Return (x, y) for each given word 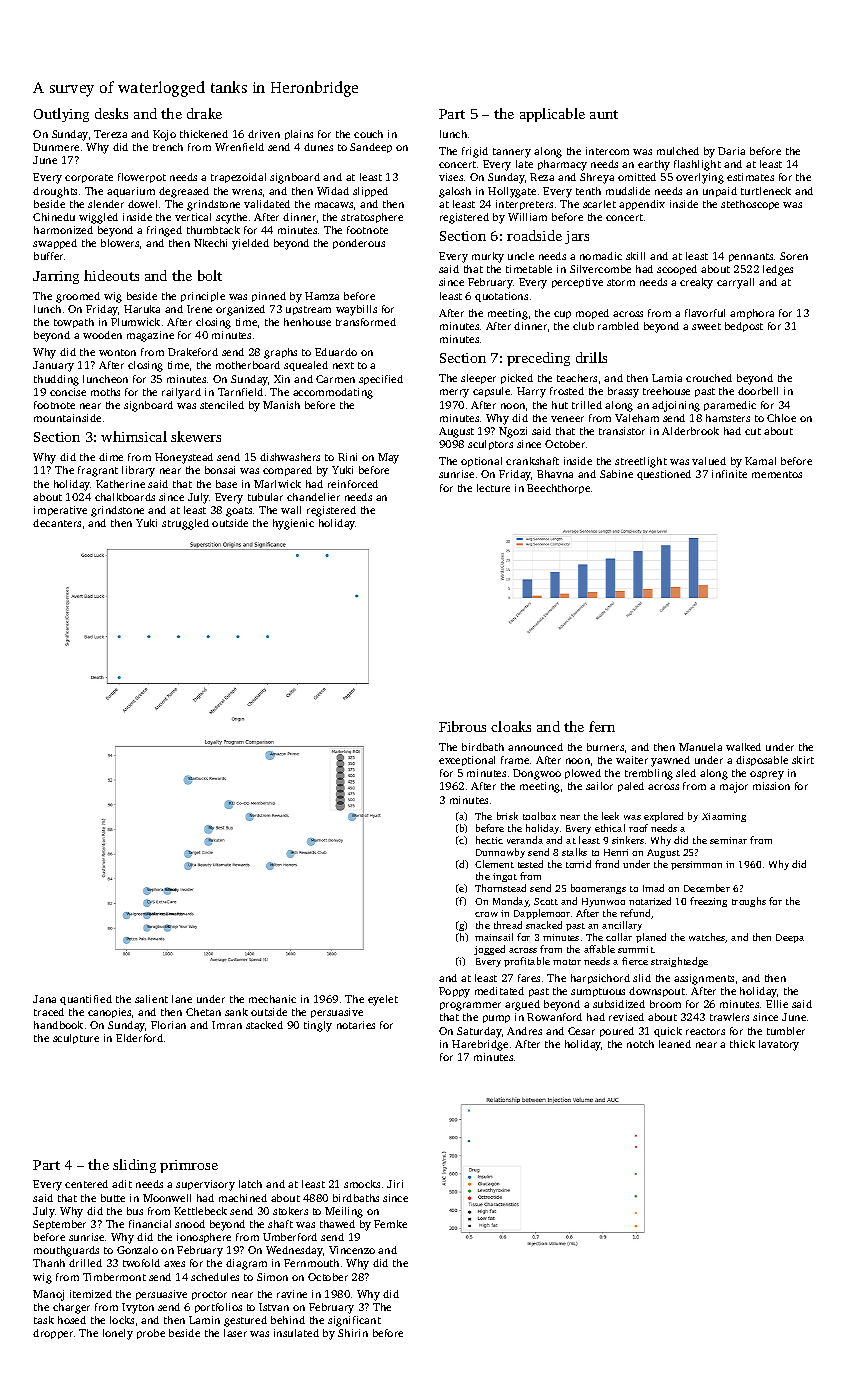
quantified (86, 1000)
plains (299, 135)
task (44, 1320)
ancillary (622, 926)
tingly (318, 1026)
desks (111, 113)
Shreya (597, 178)
